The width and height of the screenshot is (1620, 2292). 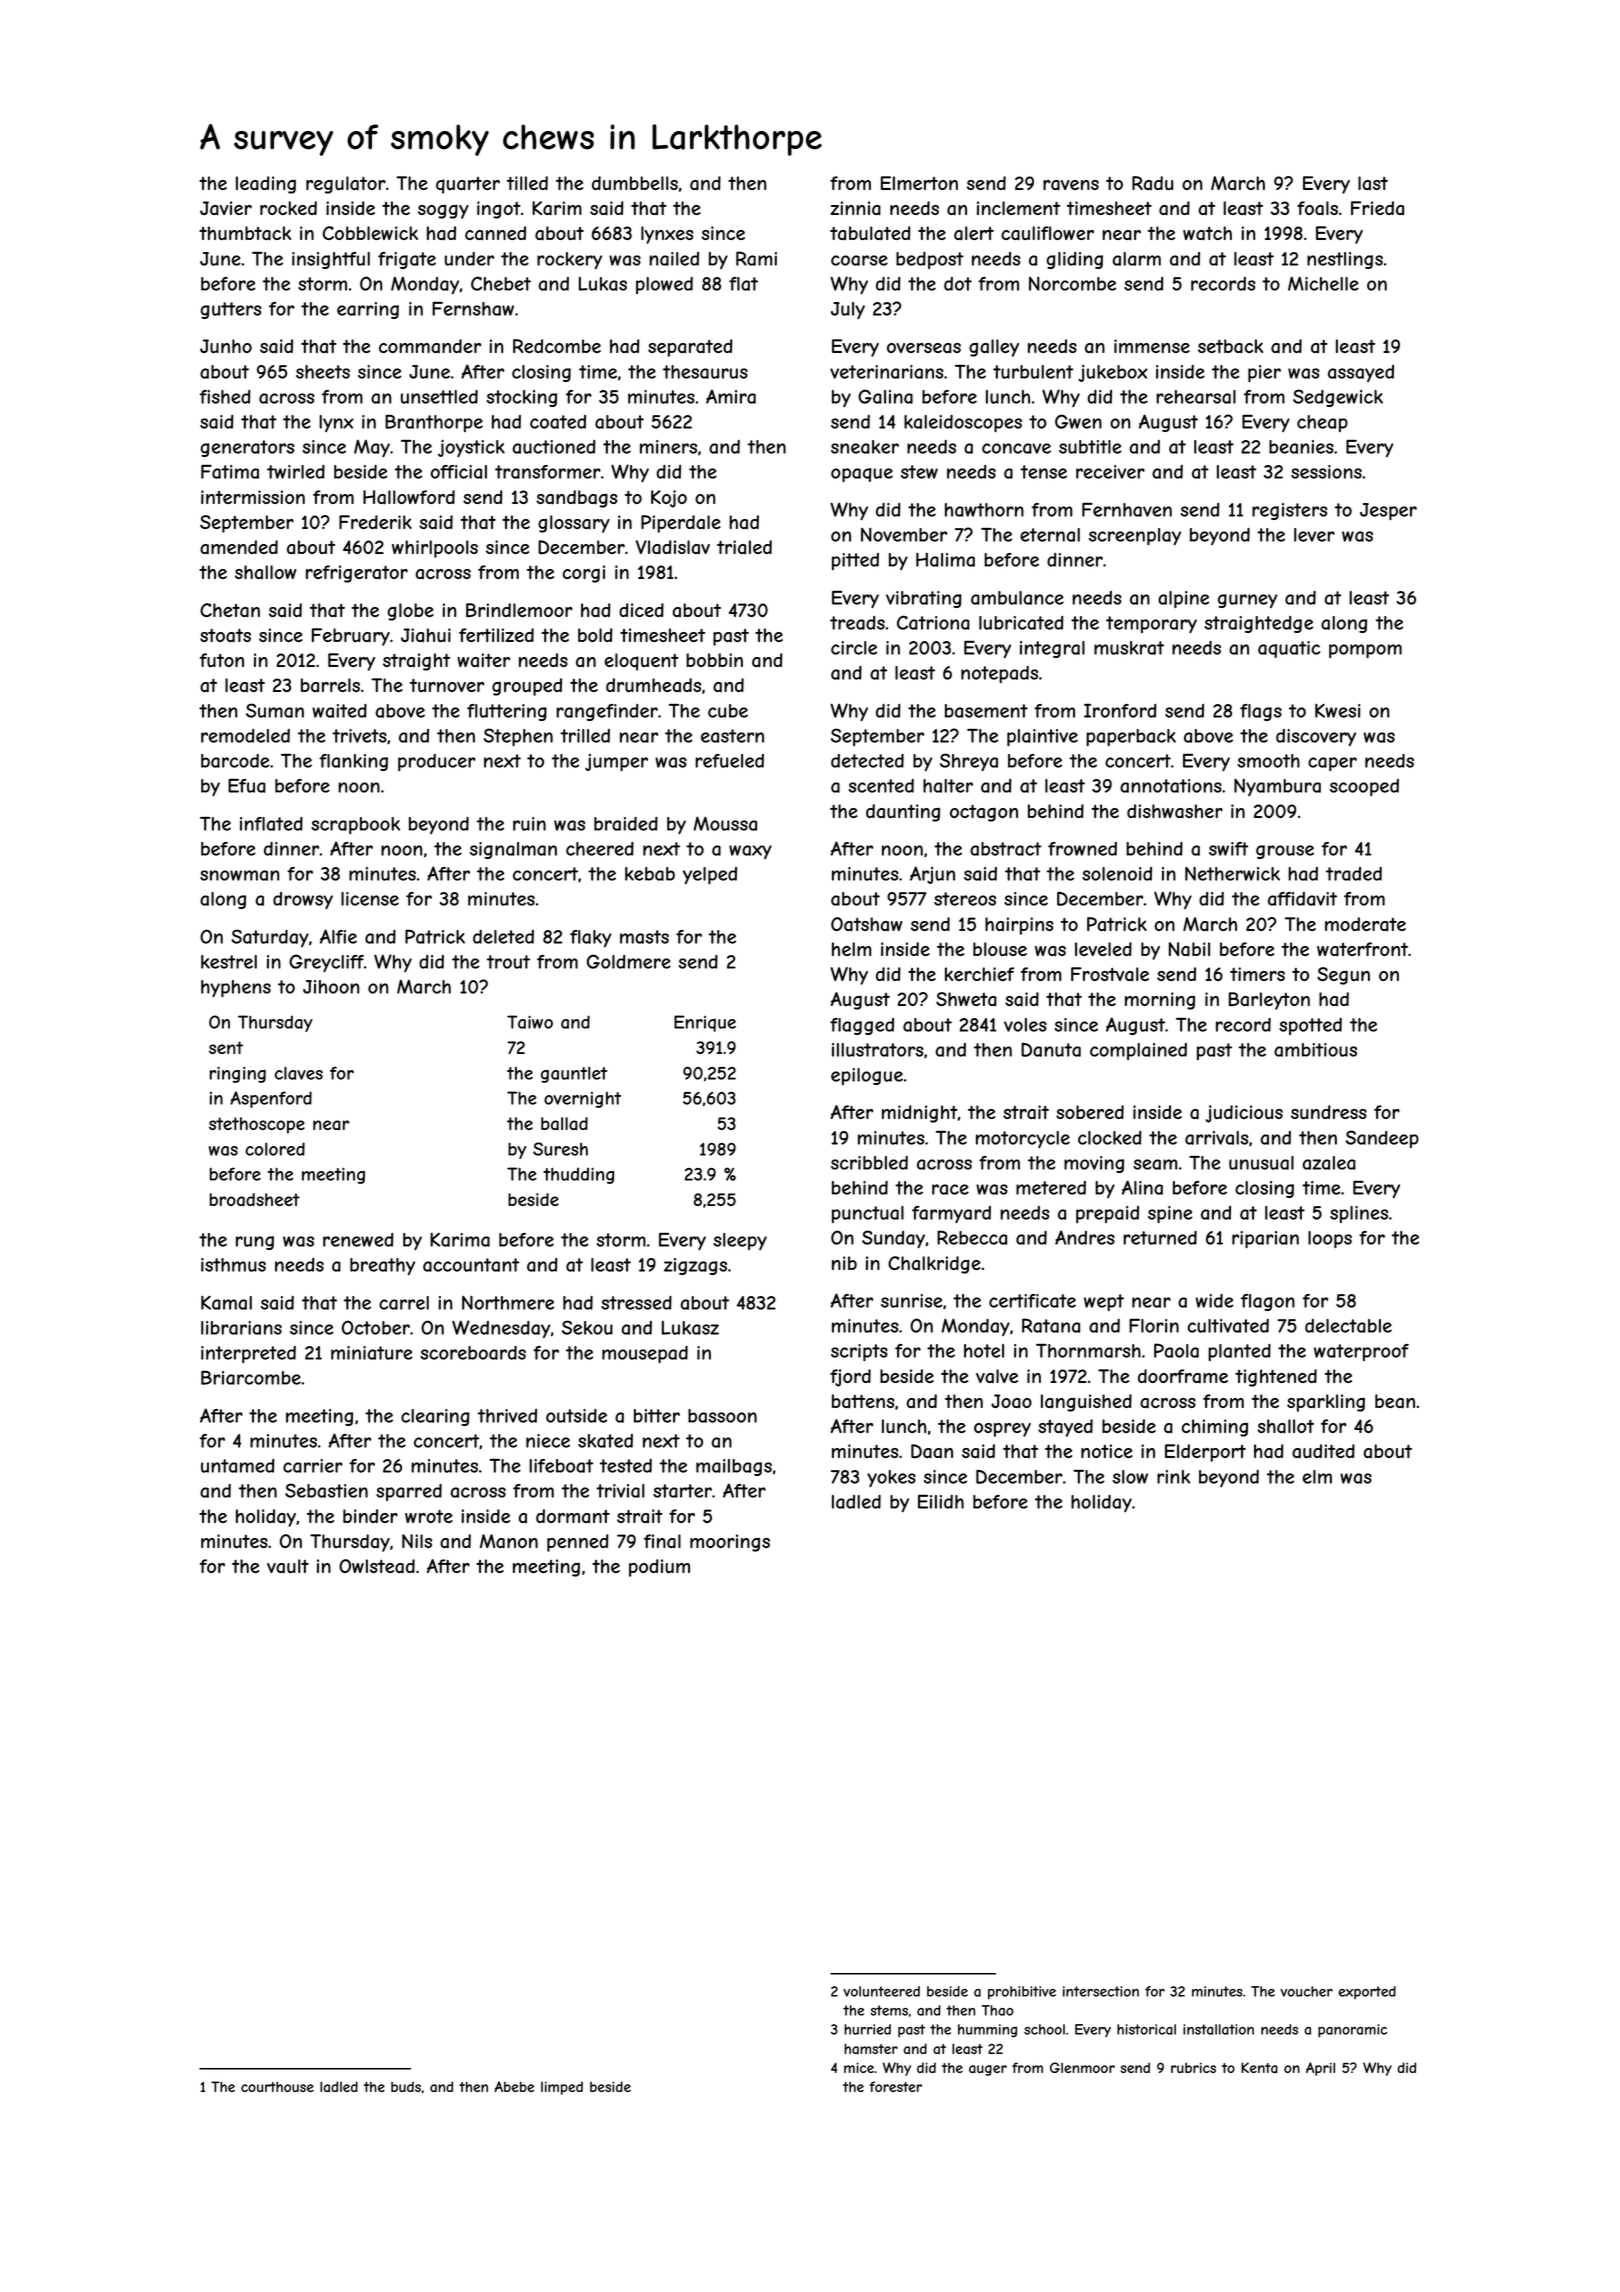 I want to click on zinnia, so click(x=855, y=208).
